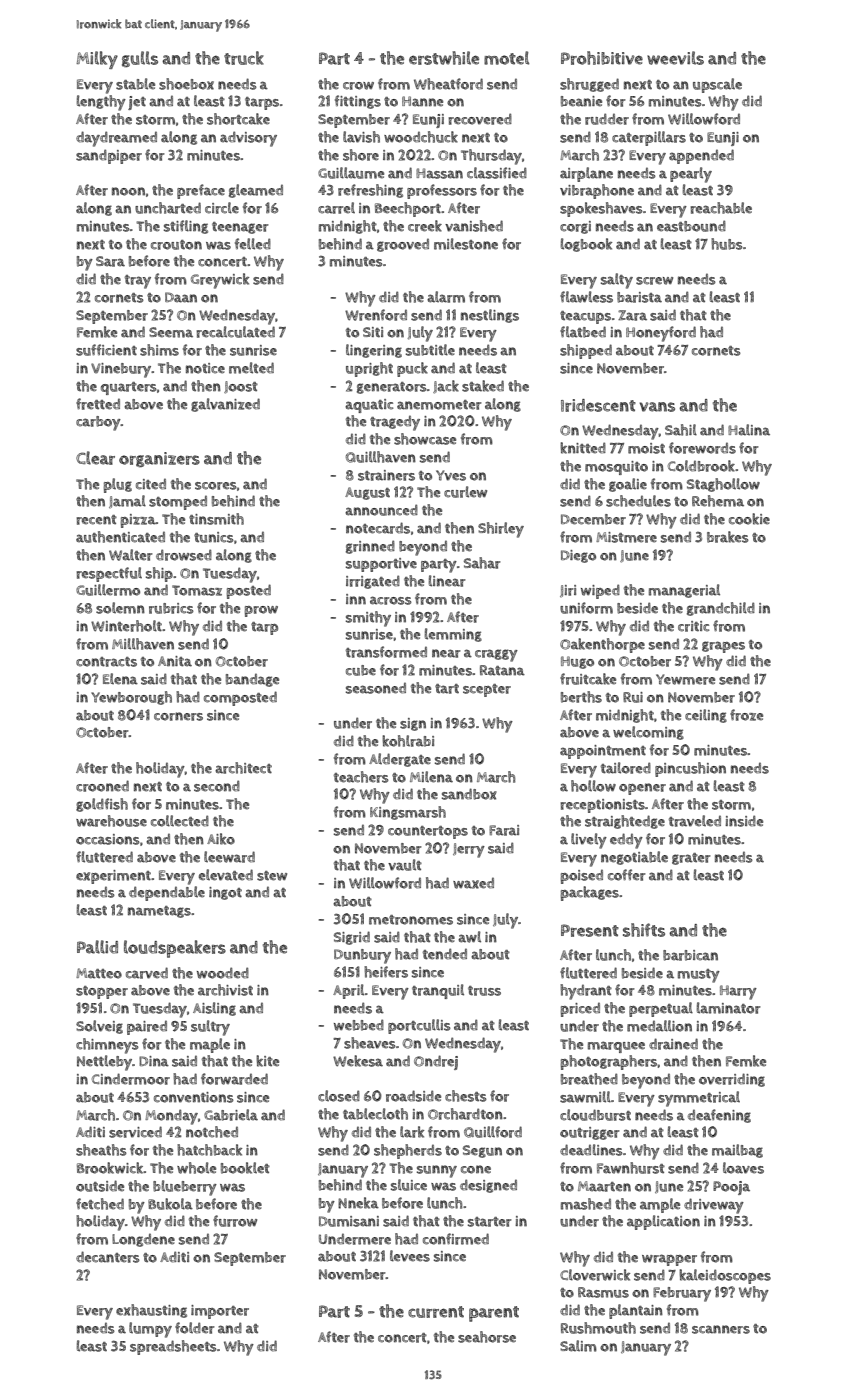 This image has height=1400, width=849. I want to click on transformed, so click(386, 652).
